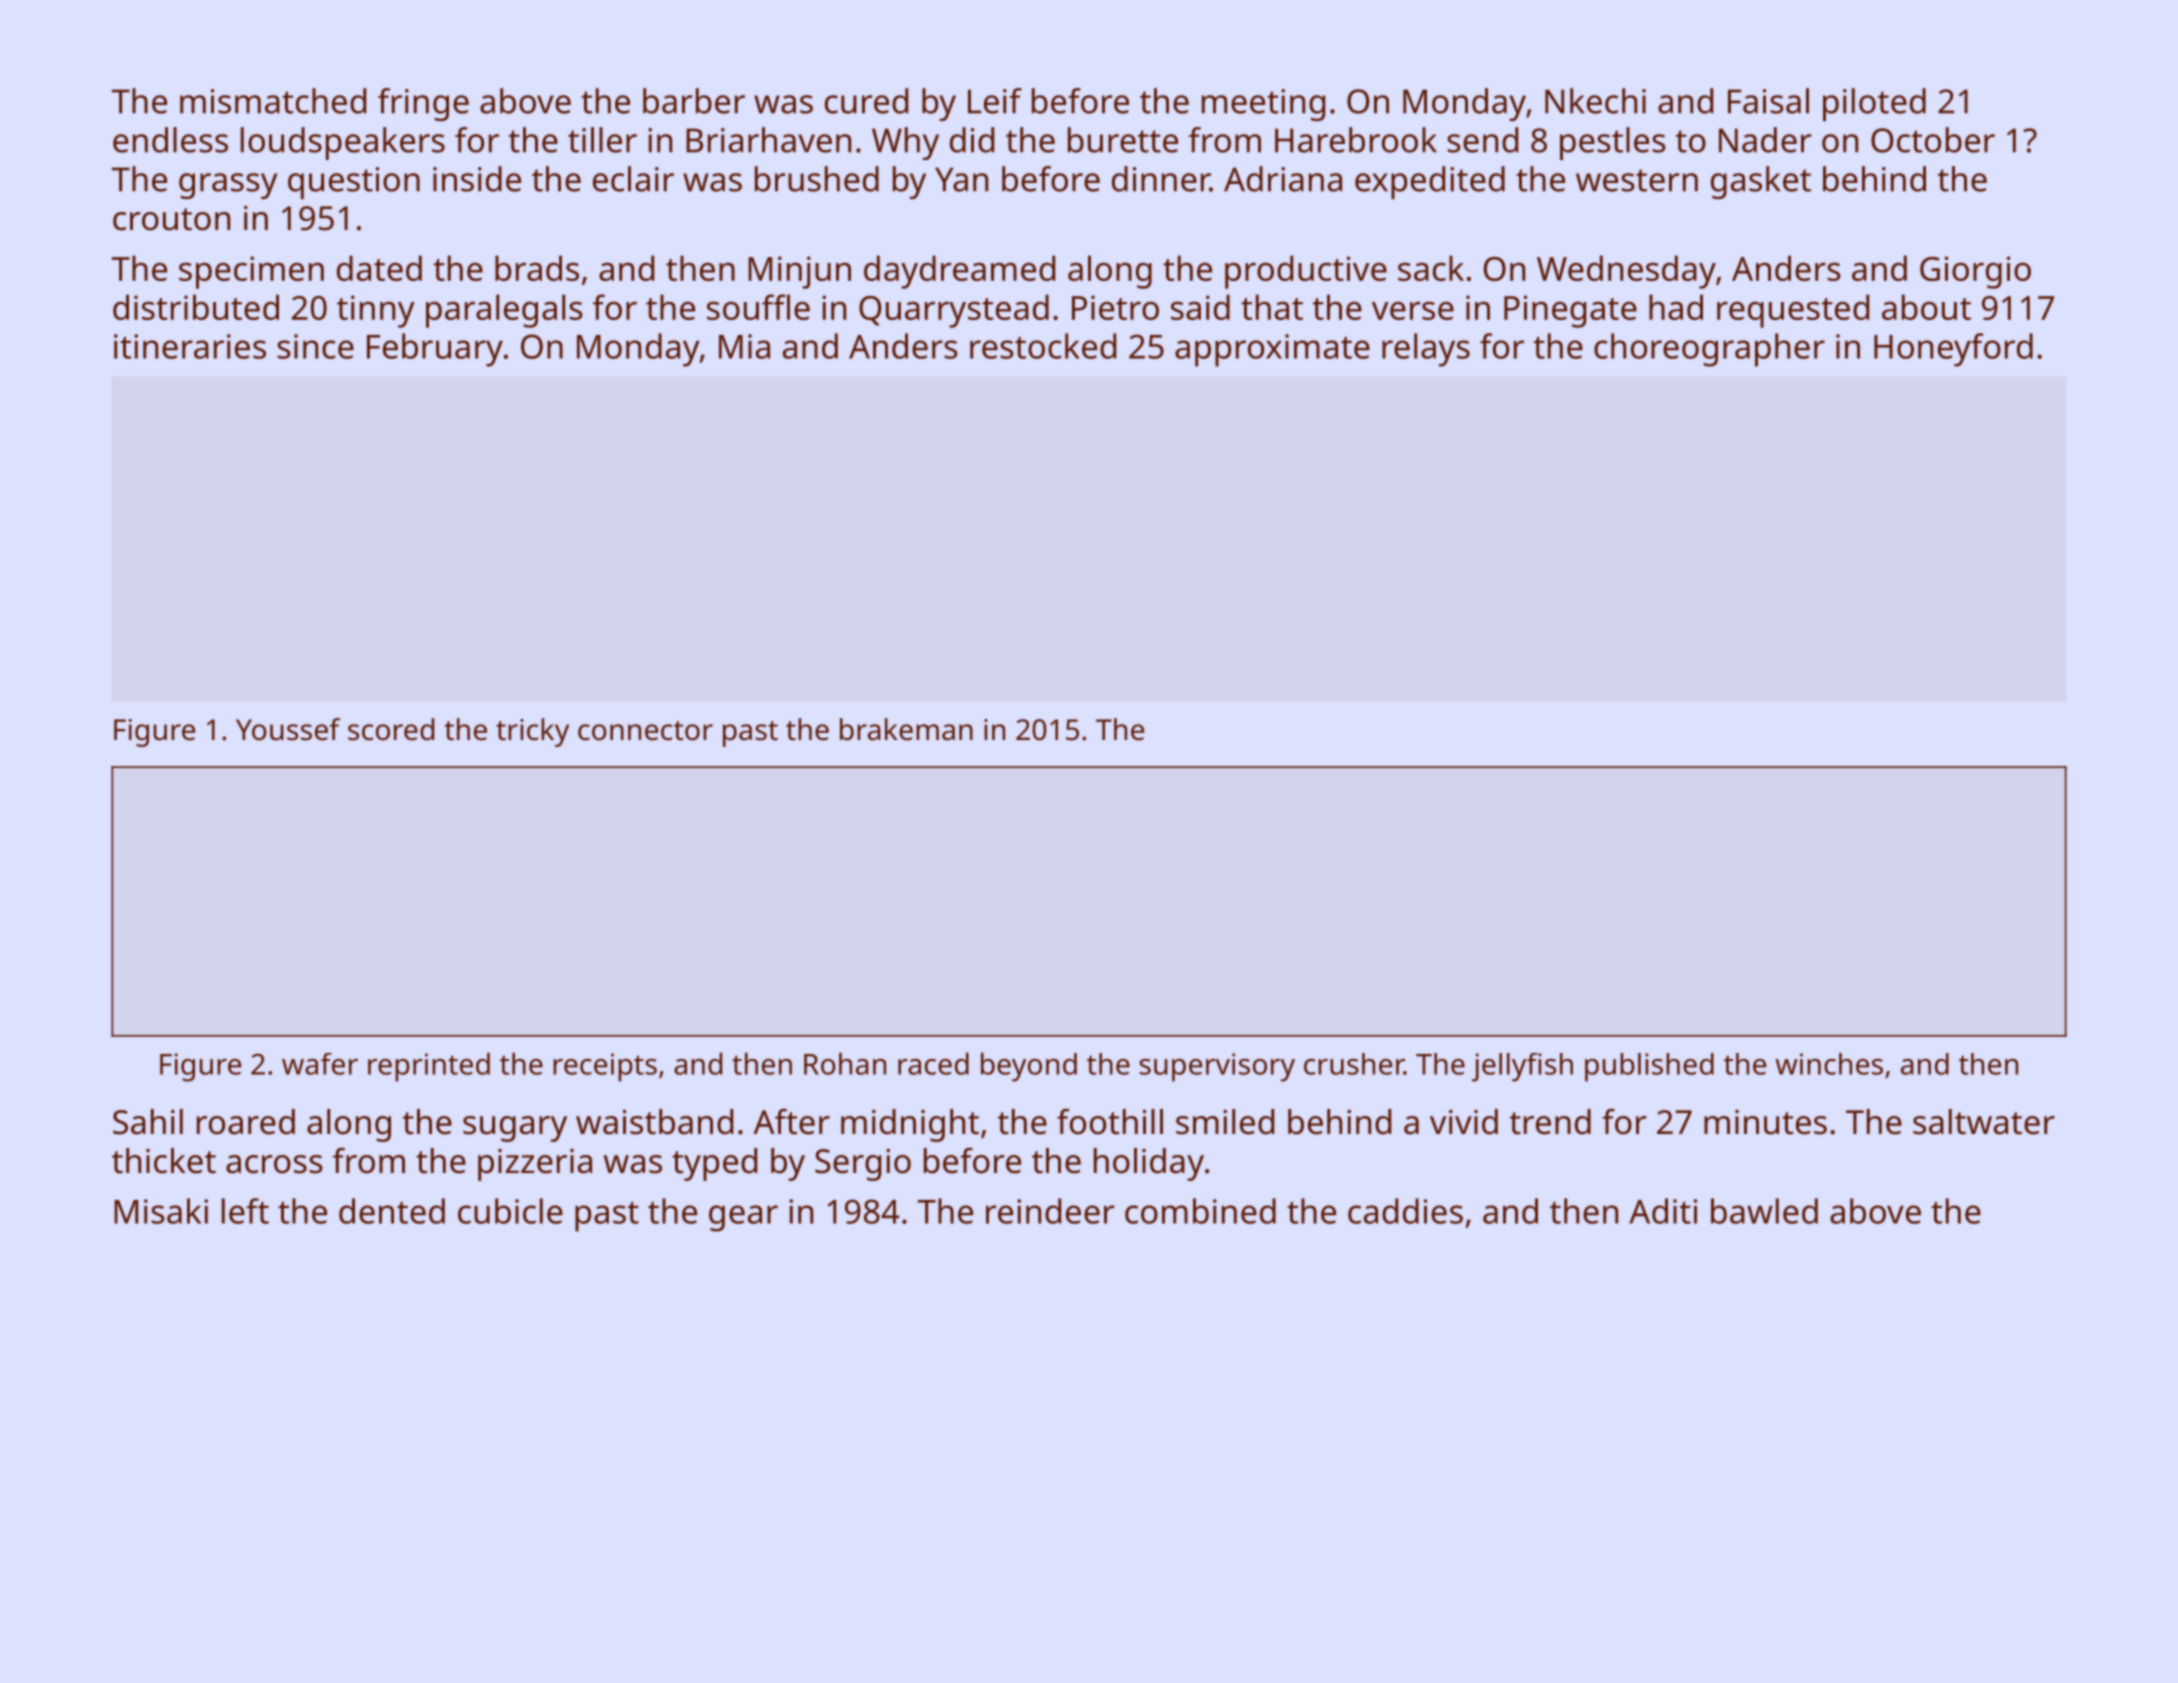 The width and height of the document is (2178, 1683). Describe the element at coordinates (1123, 140) in the document. I see `burette` at that location.
